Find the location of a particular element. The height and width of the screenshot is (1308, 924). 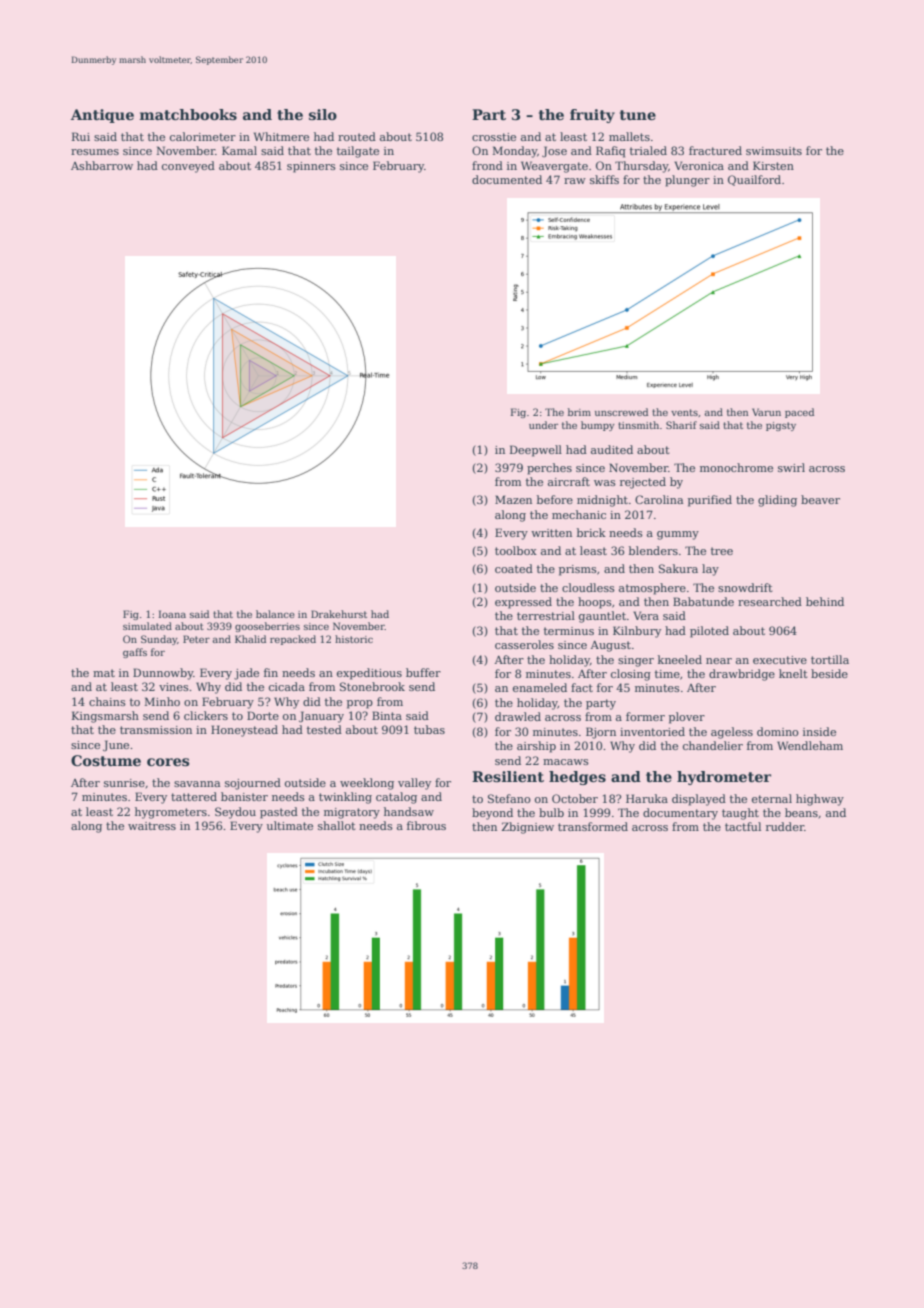

Zbigniew is located at coordinates (528, 828).
